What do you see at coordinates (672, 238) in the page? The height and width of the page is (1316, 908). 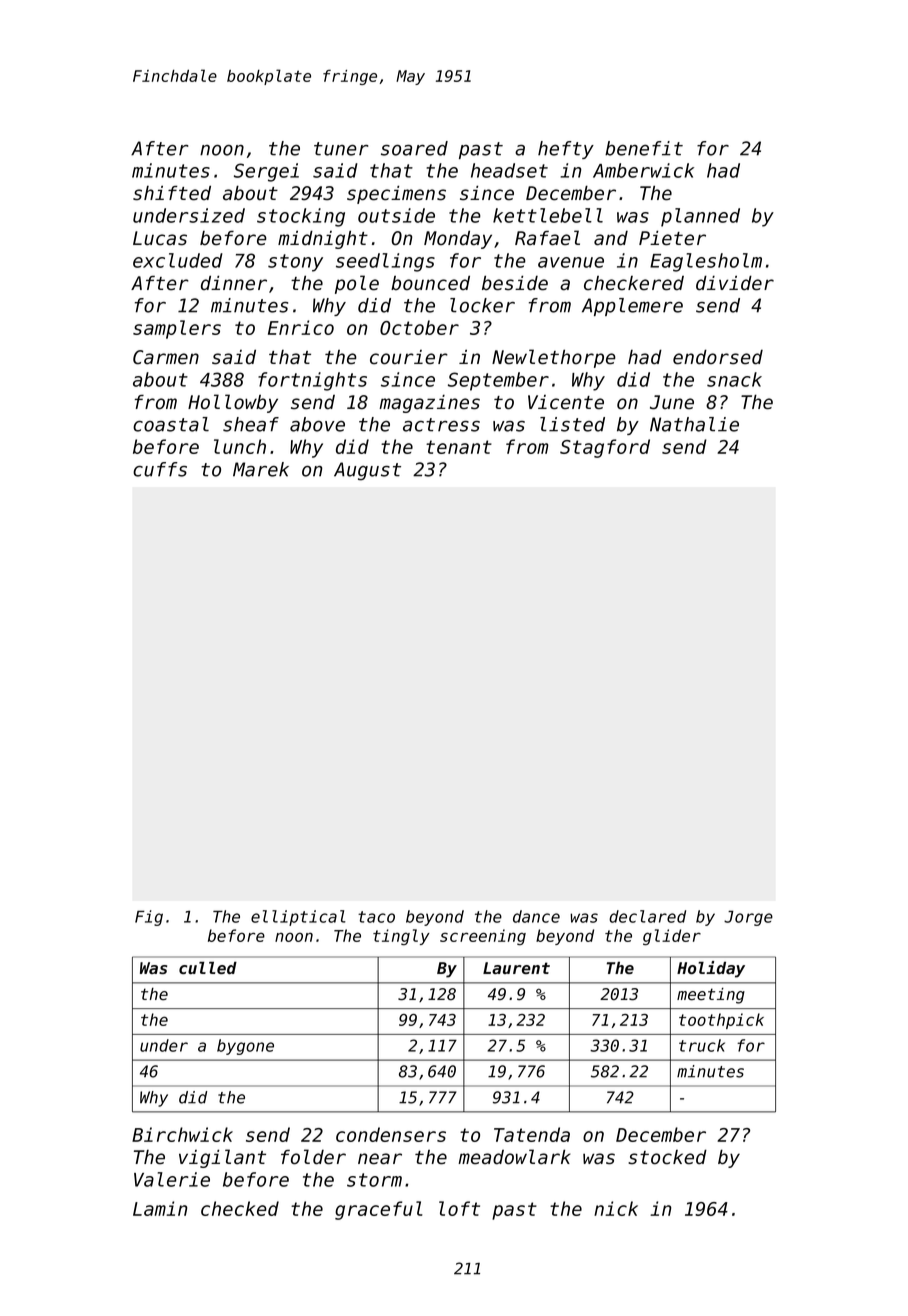 I see `Pieter` at bounding box center [672, 238].
